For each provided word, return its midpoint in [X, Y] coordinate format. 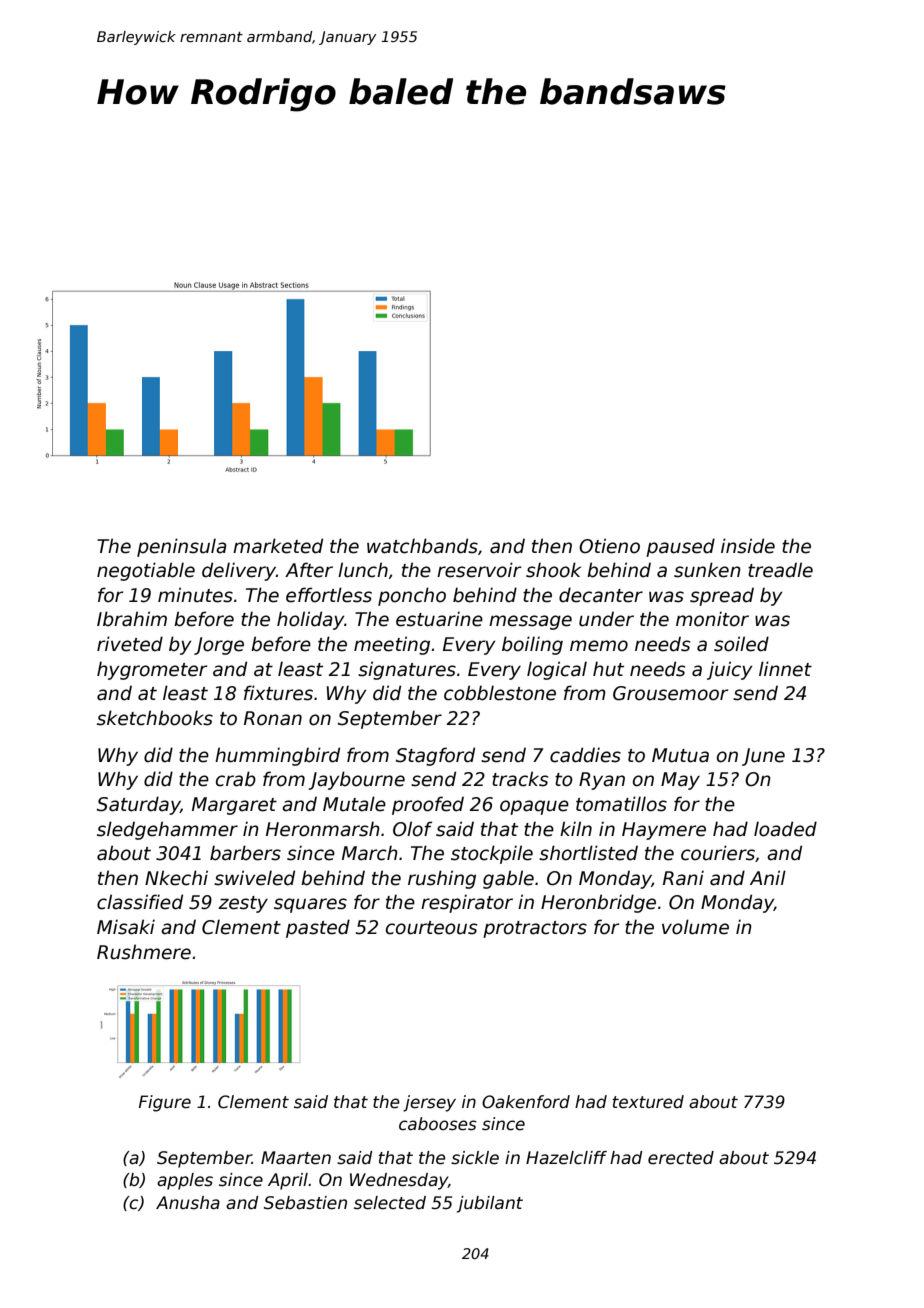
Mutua [680, 755]
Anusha [188, 1203]
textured [648, 1102]
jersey [429, 1103]
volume [695, 927]
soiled [741, 644]
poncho [412, 596]
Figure [165, 1103]
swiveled [254, 878]
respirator [467, 903]
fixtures [278, 693]
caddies [585, 755]
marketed [278, 546]
